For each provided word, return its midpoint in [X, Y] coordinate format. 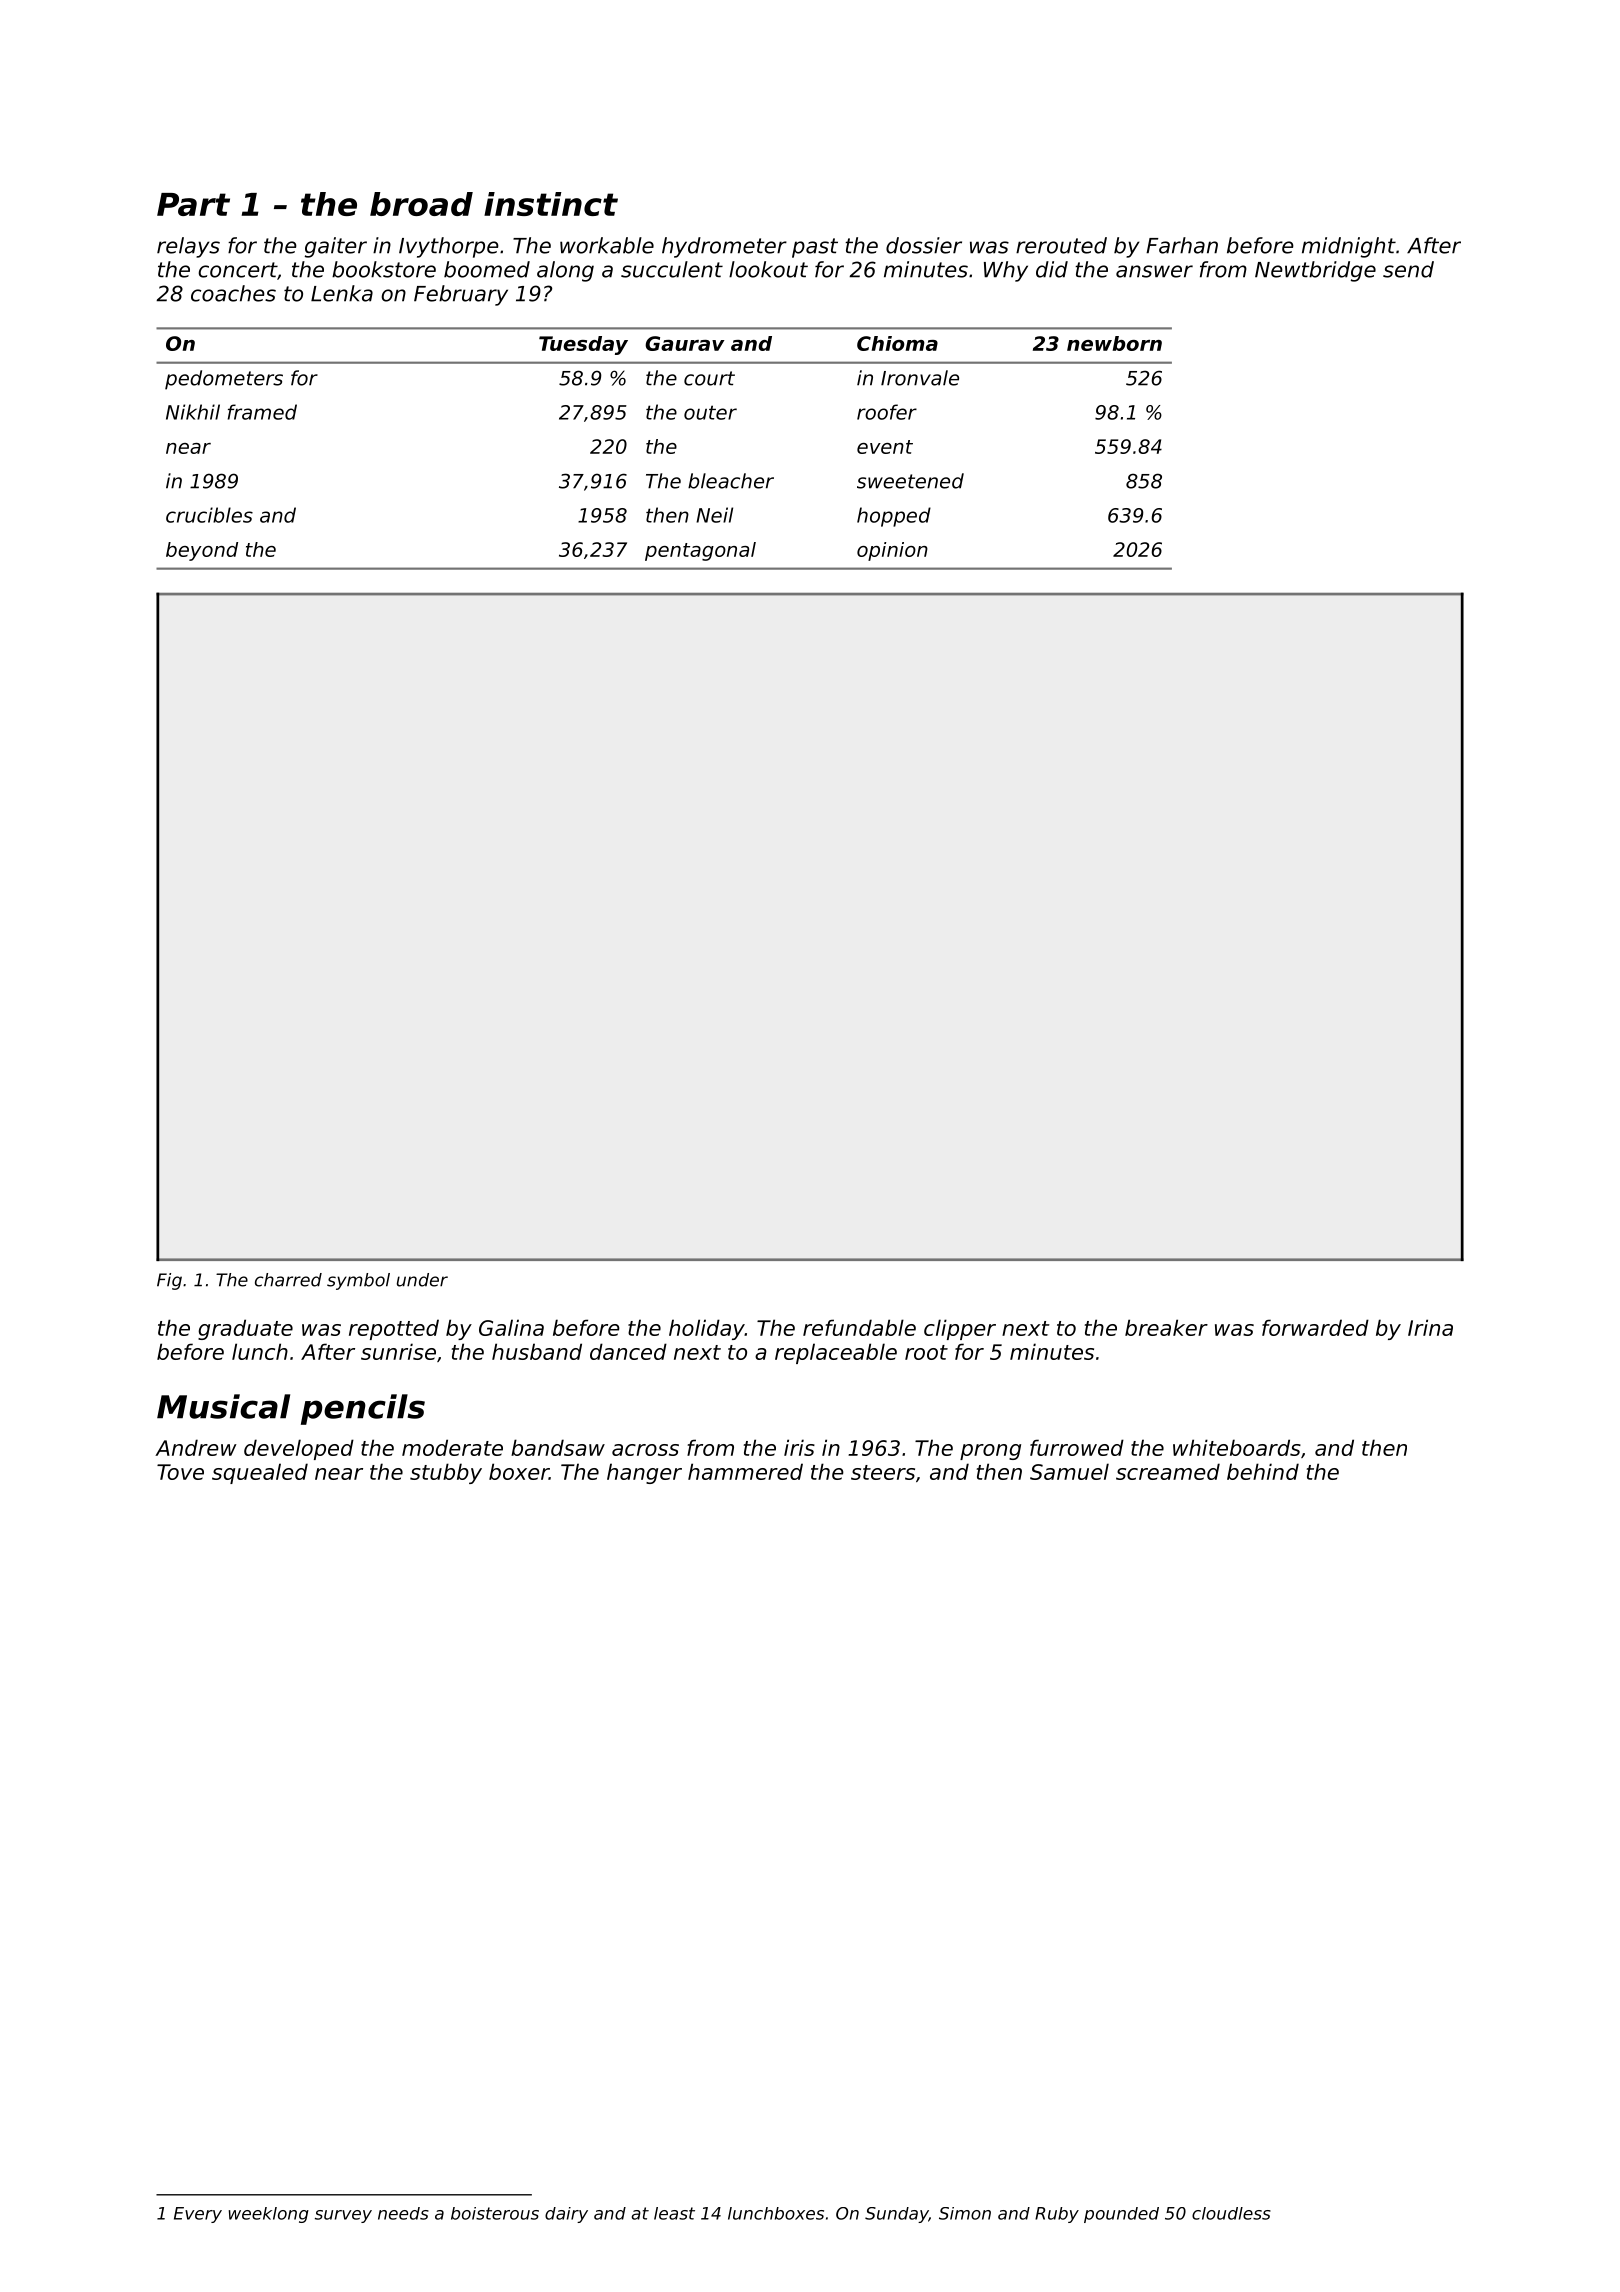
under [422, 1280]
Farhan [1182, 245]
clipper [960, 1329]
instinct [551, 204]
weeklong [269, 2215]
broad [421, 204]
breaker [1166, 1327]
